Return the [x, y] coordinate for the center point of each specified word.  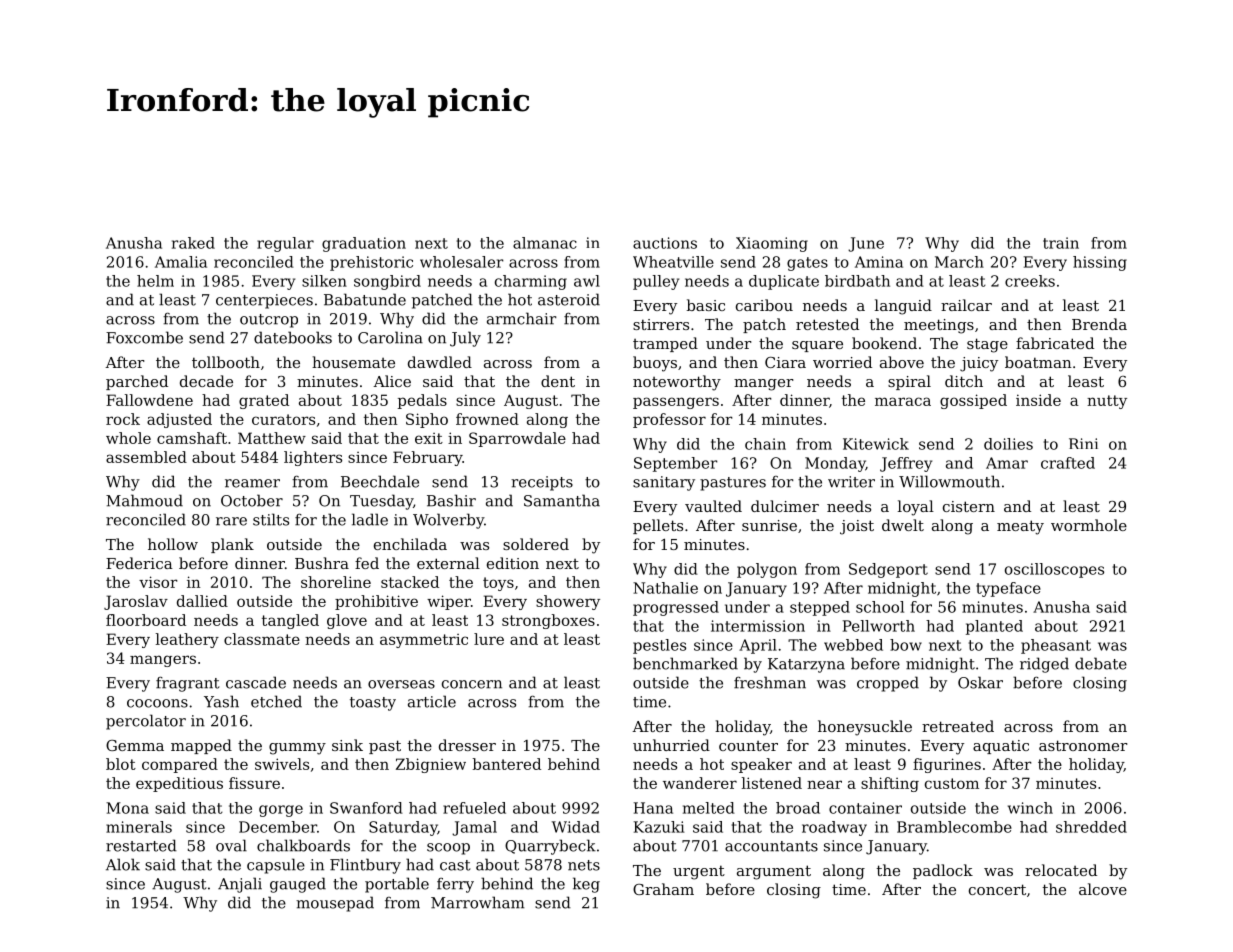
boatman [1038, 362]
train [1061, 243]
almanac [545, 243]
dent [558, 381]
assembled [146, 457]
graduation [364, 244]
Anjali [240, 885]
